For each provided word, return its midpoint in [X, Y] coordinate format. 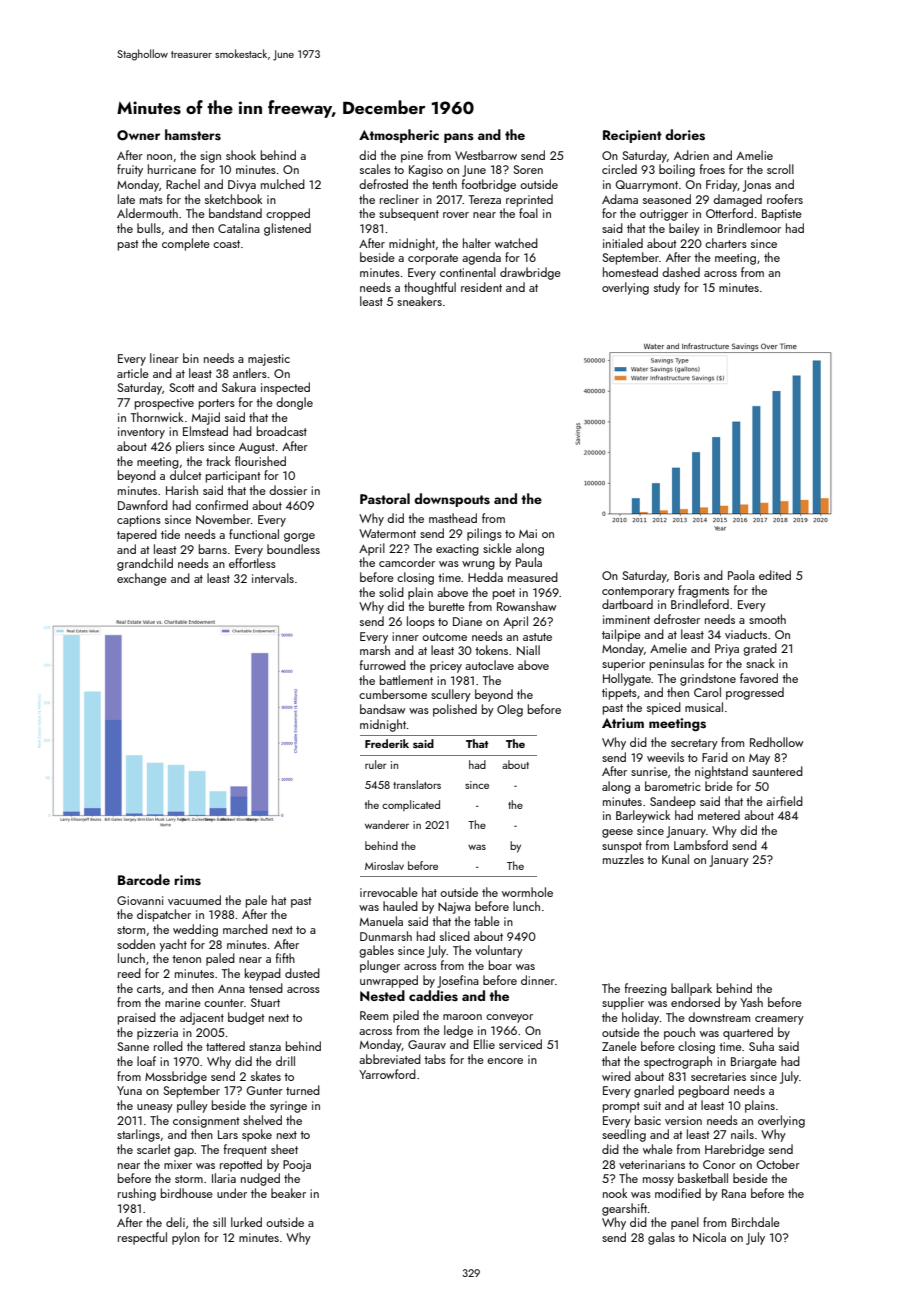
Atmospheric [399, 136]
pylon [186, 1238]
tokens [491, 650]
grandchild [145, 564]
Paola [741, 575]
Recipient [632, 136]
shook [241, 155]
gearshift [624, 1209]
